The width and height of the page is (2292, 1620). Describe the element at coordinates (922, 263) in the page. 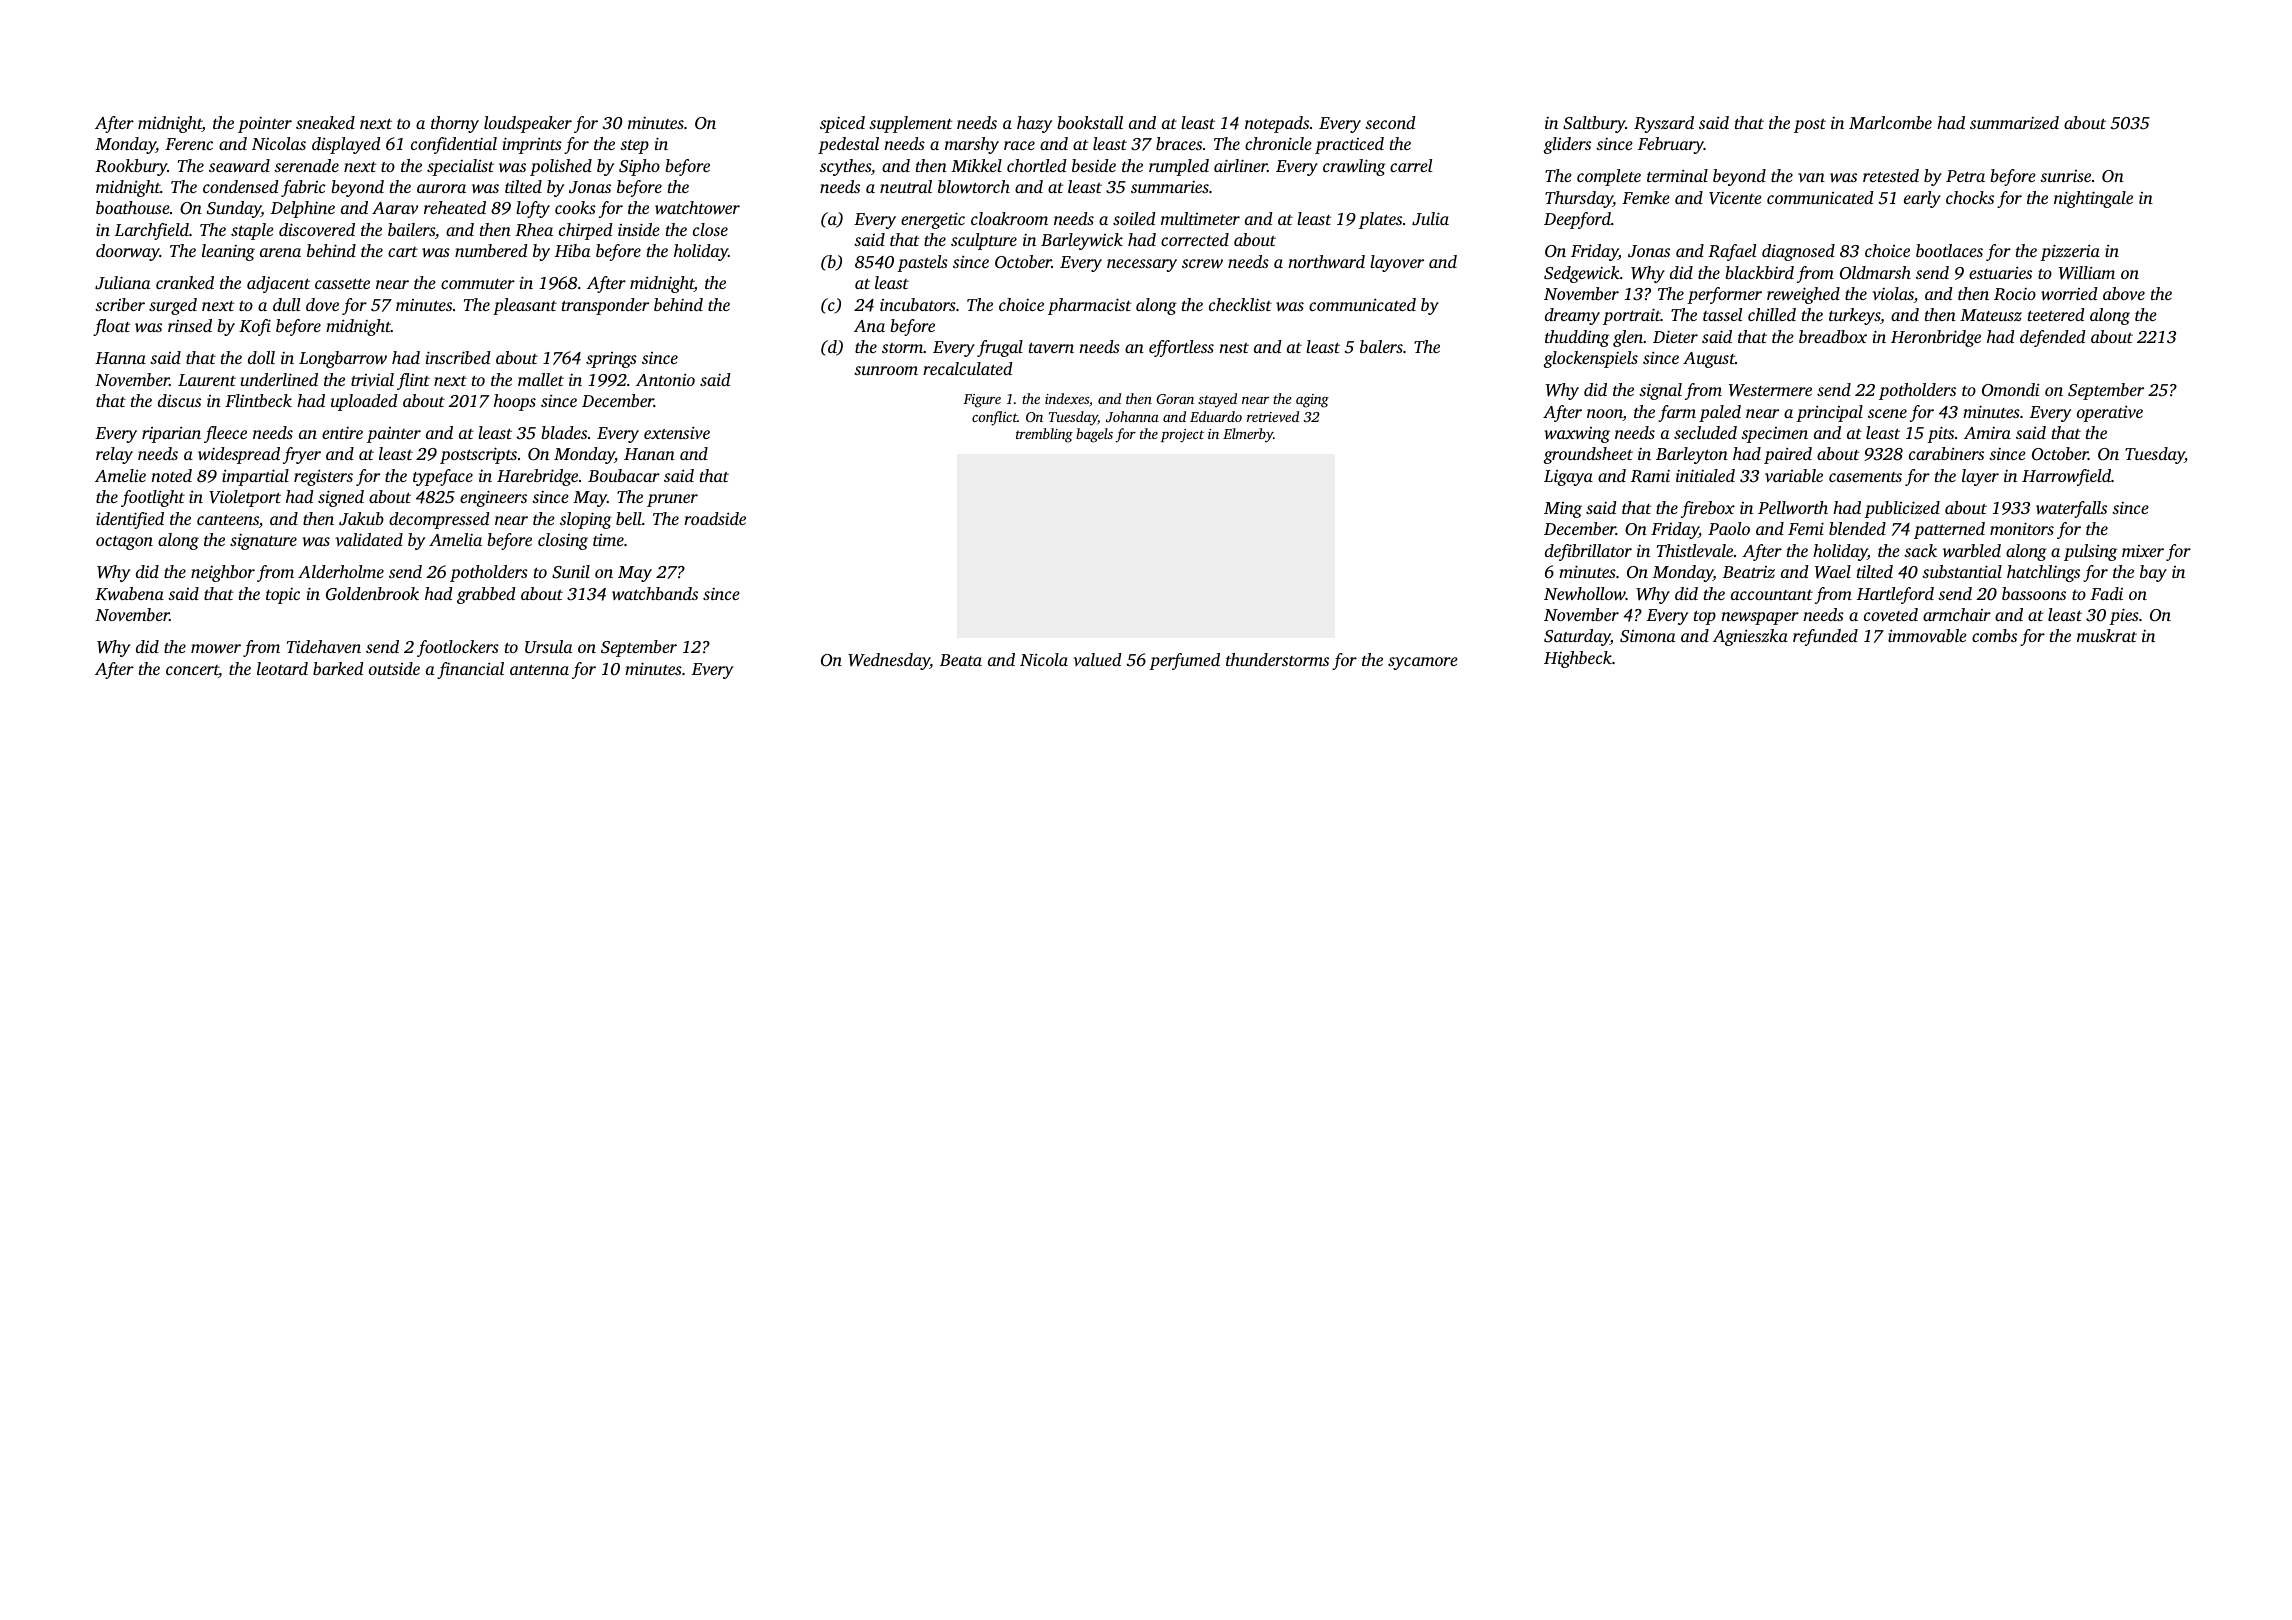

I see `pastels` at that location.
